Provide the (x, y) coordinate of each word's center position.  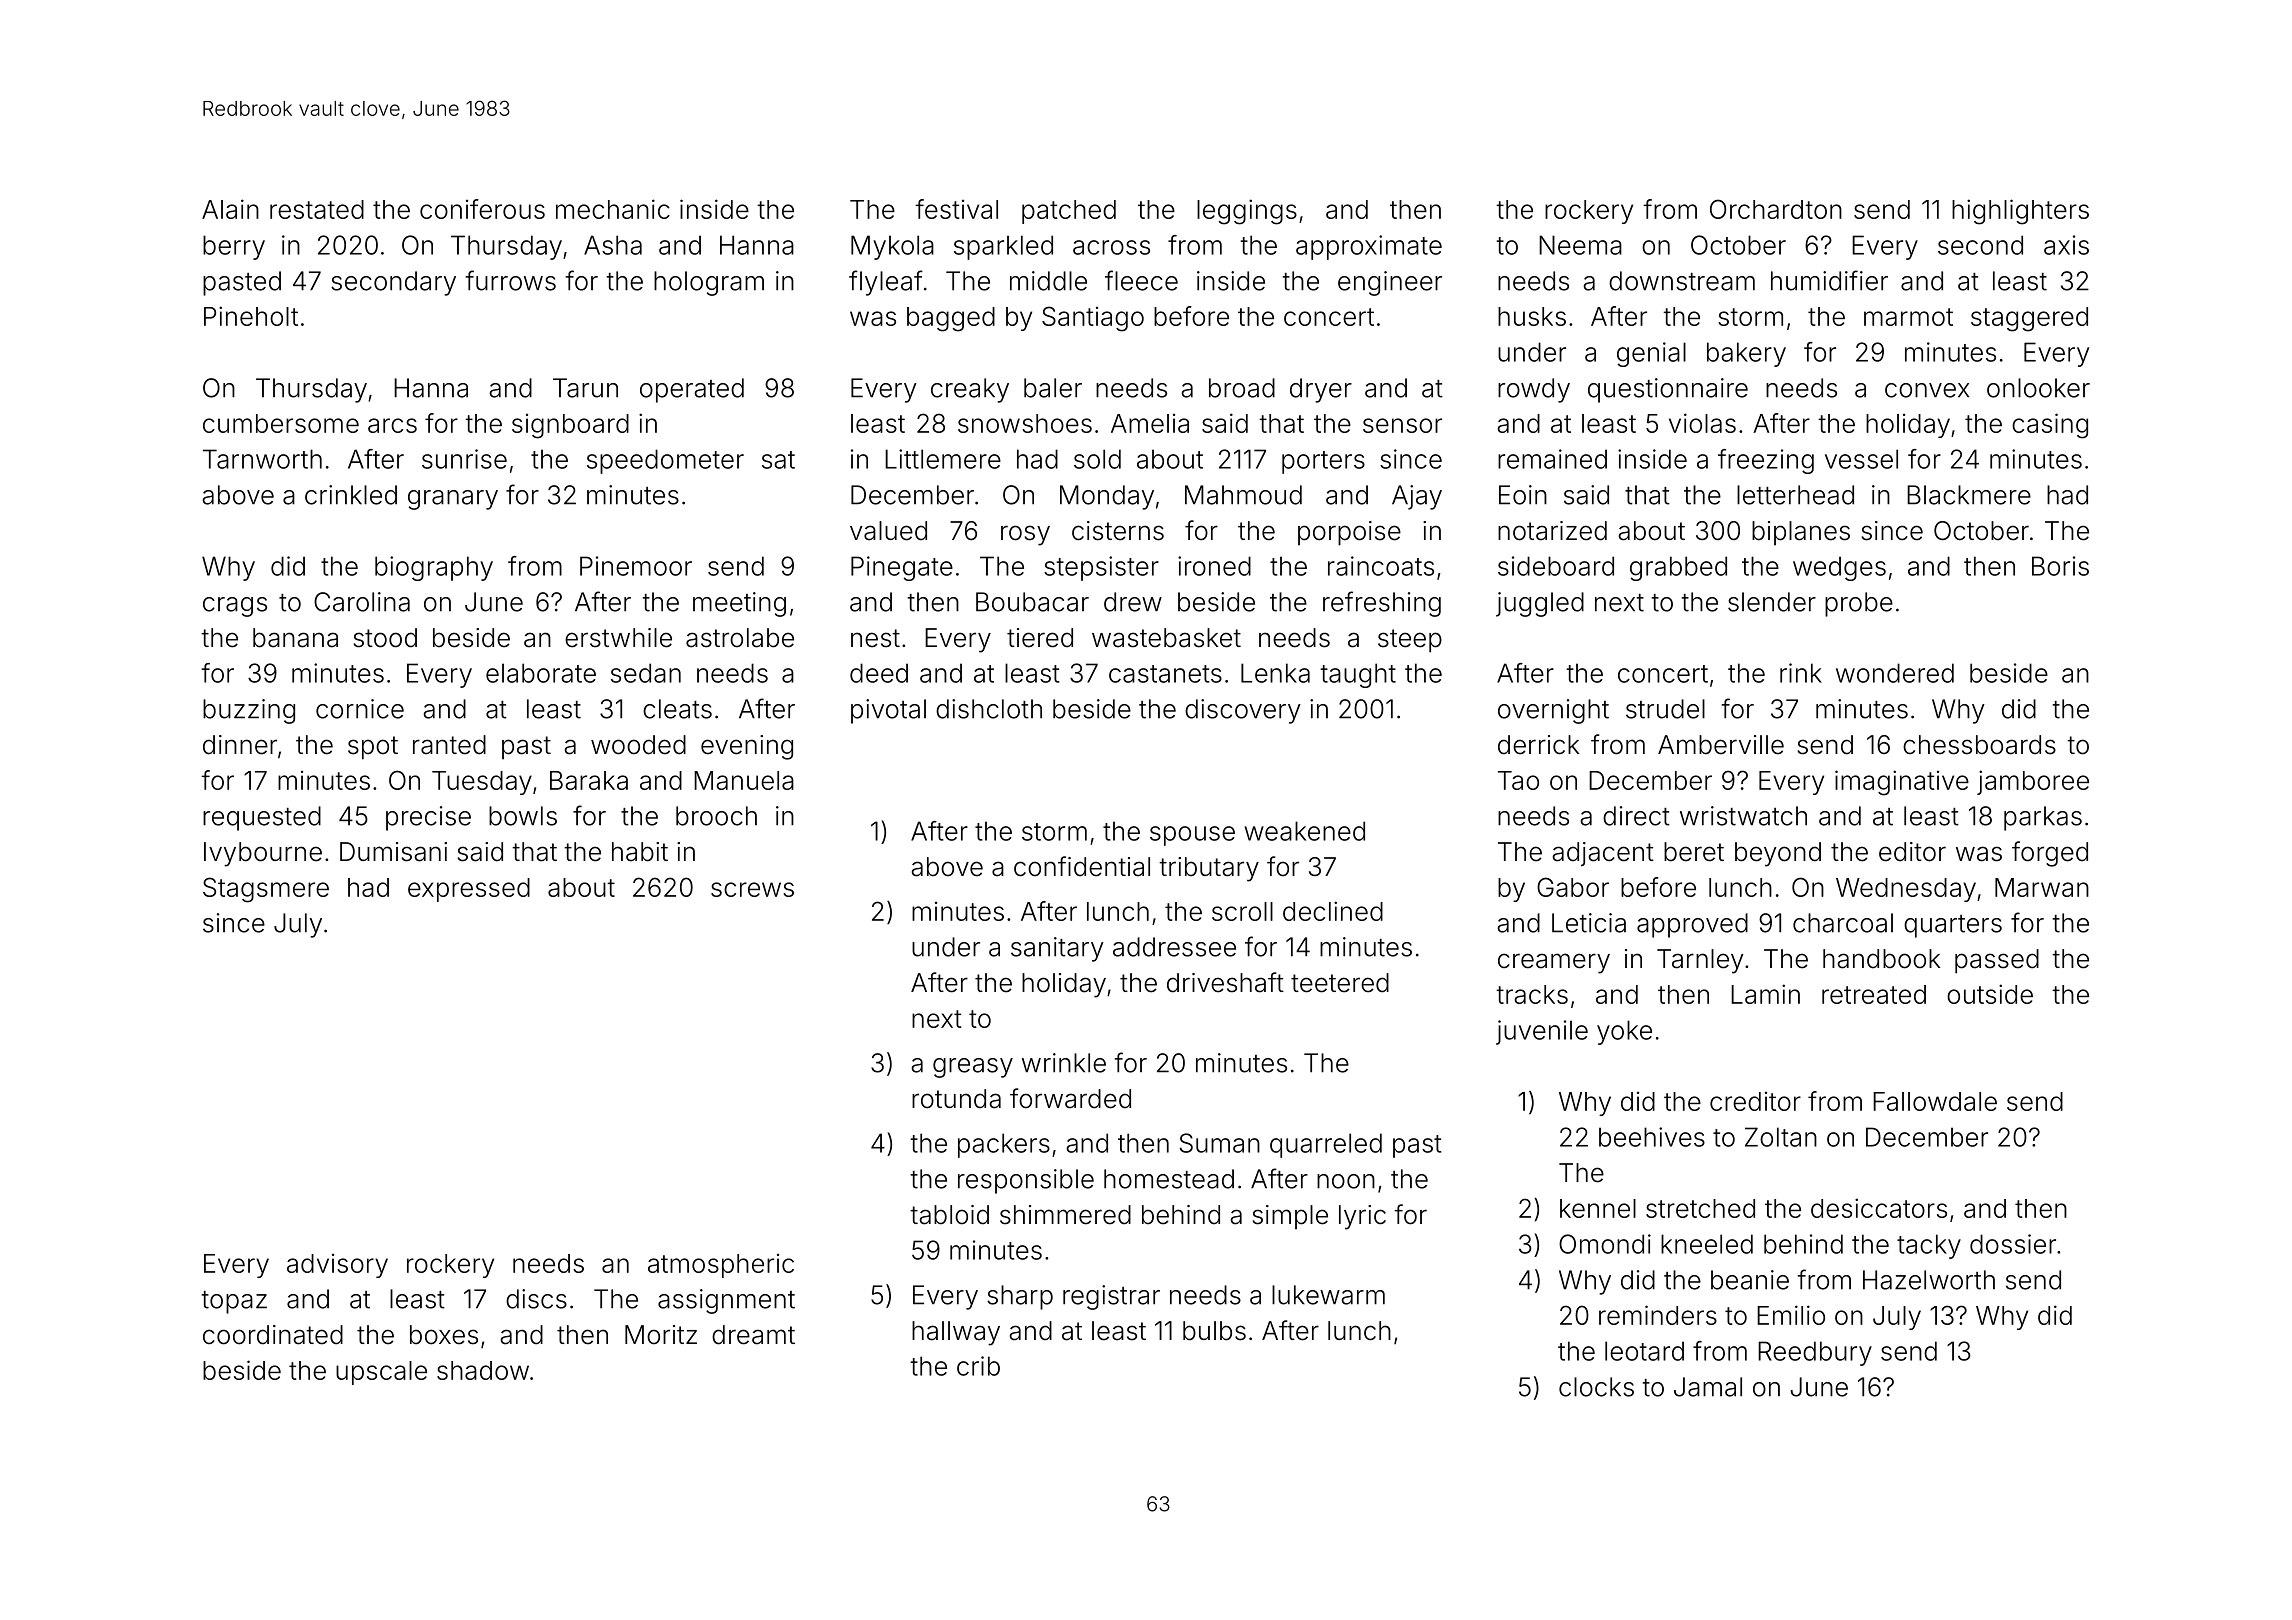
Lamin (1765, 994)
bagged (951, 319)
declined (1333, 911)
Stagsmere (266, 890)
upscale (381, 1373)
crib (978, 1366)
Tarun (585, 388)
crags (235, 607)
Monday (1107, 497)
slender (1772, 602)
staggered (2029, 319)
